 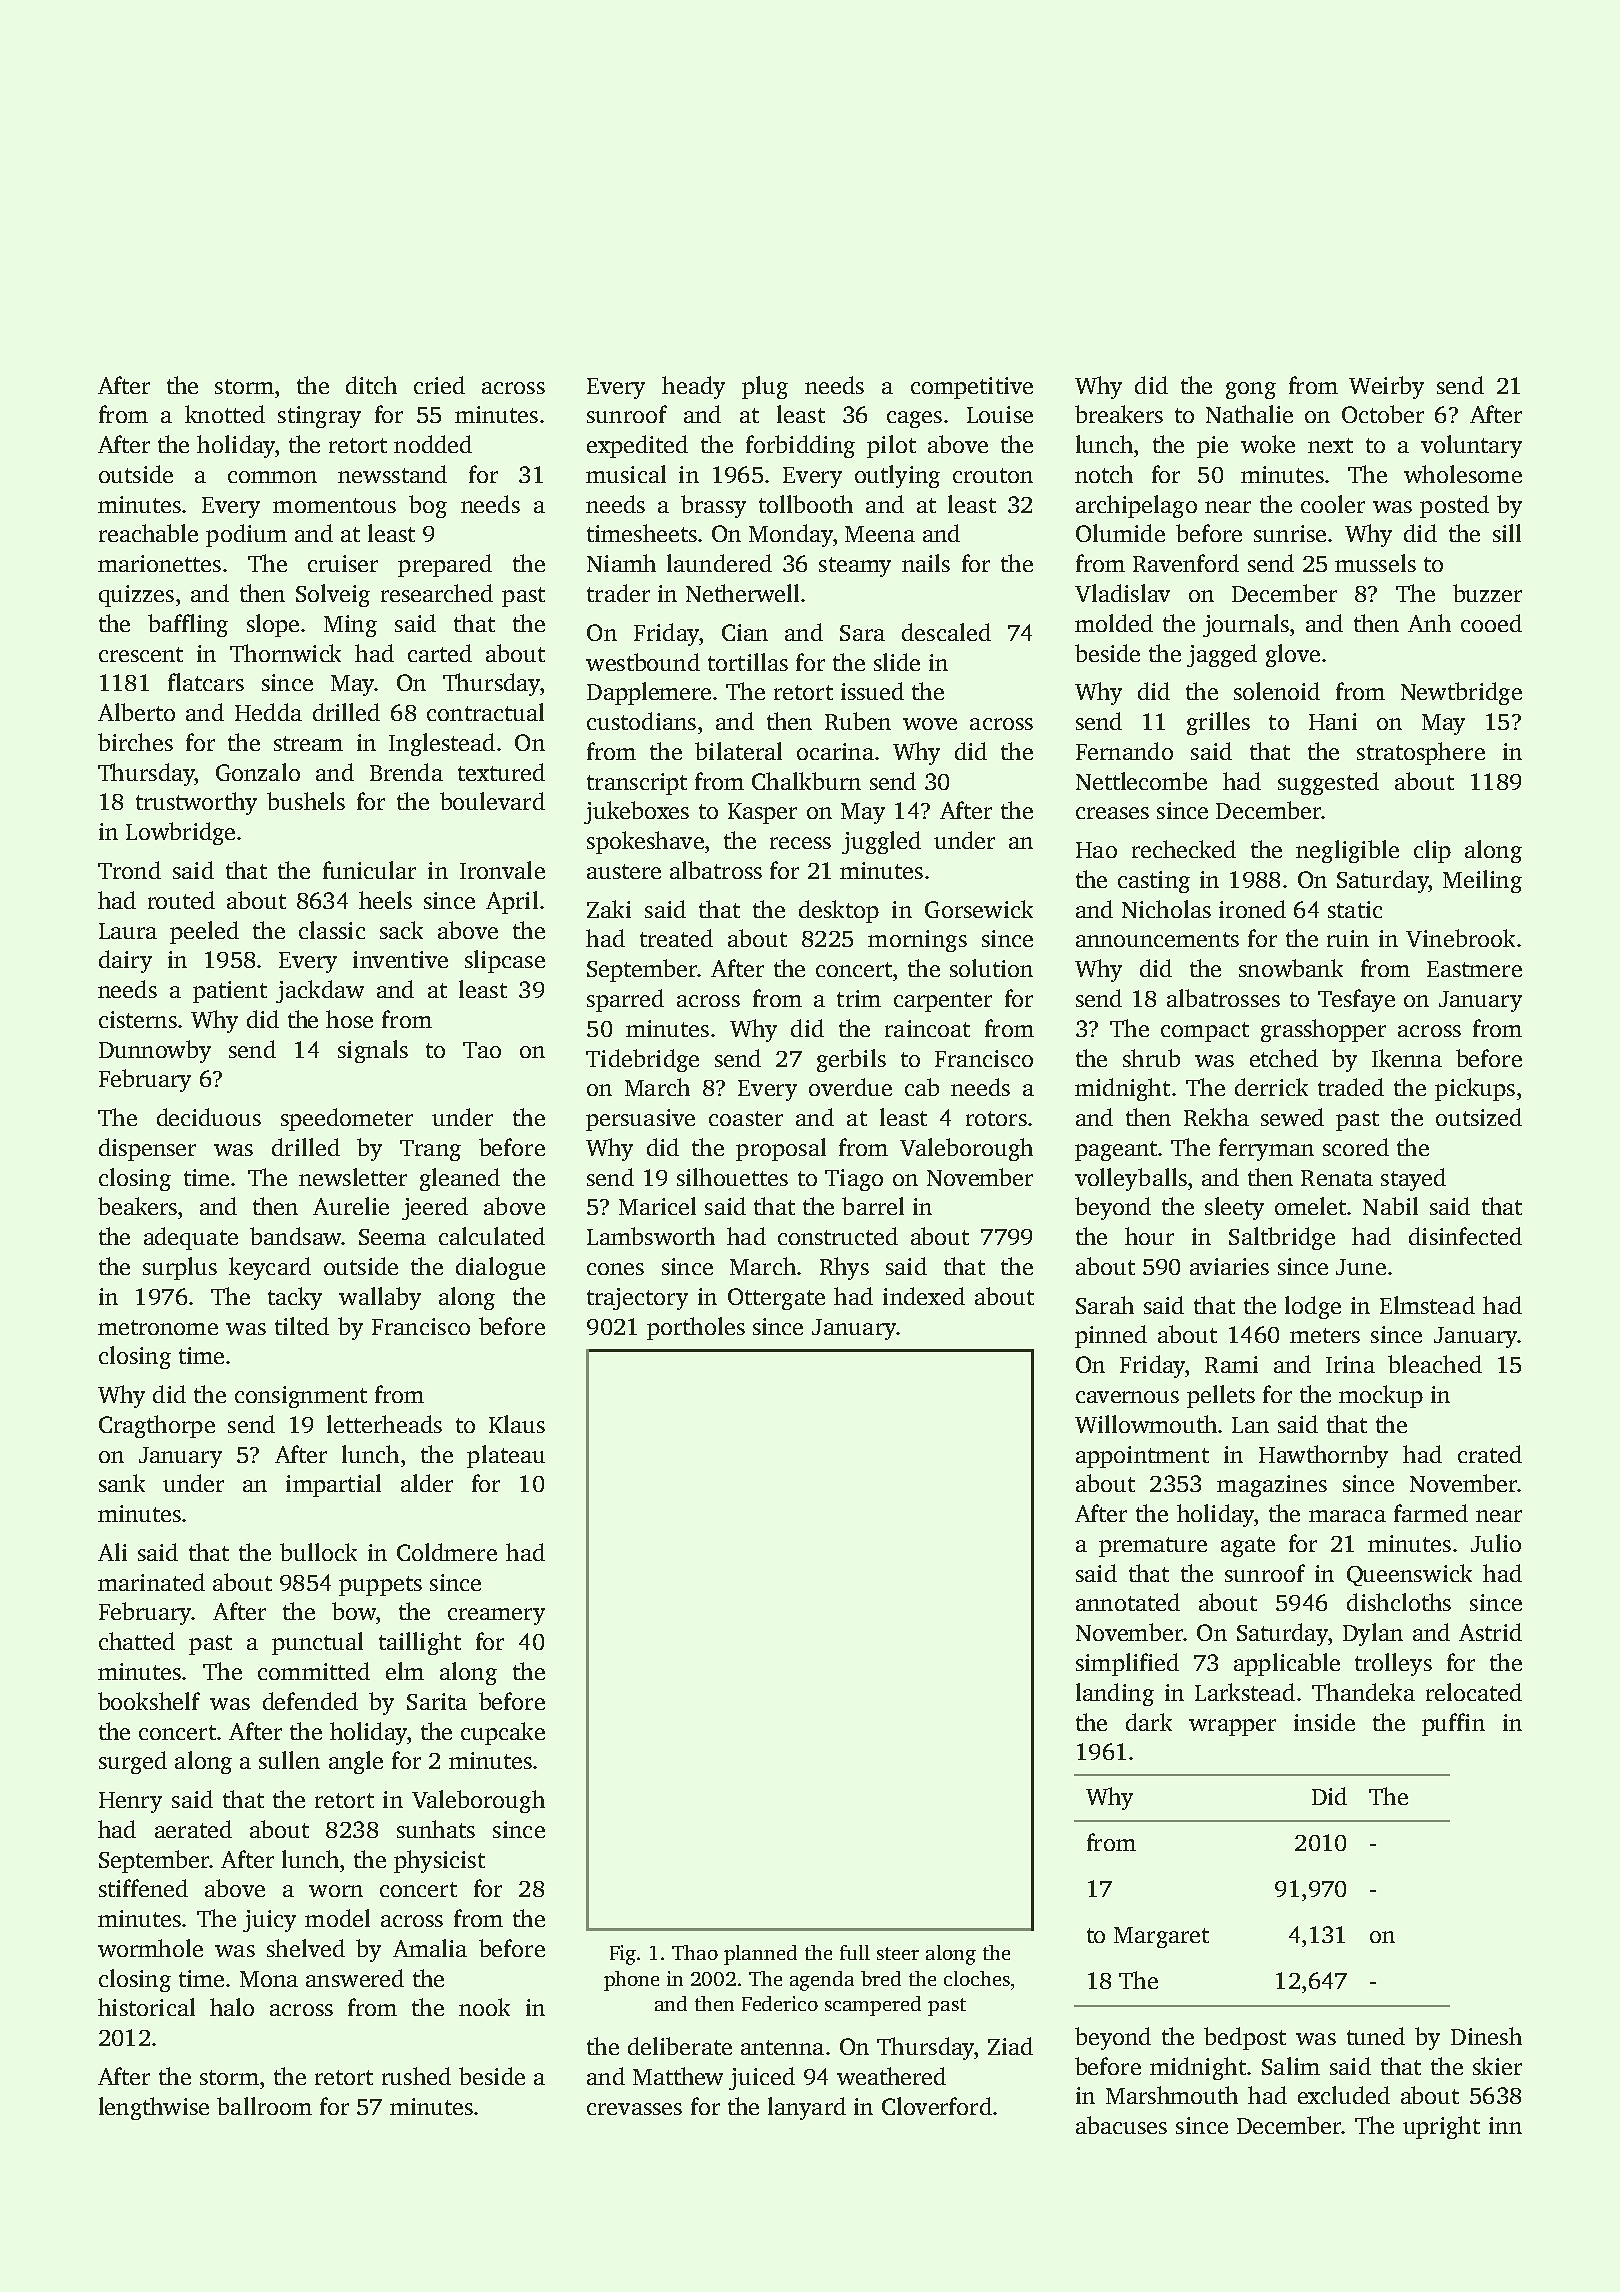 I want to click on competitive, so click(x=972, y=388).
